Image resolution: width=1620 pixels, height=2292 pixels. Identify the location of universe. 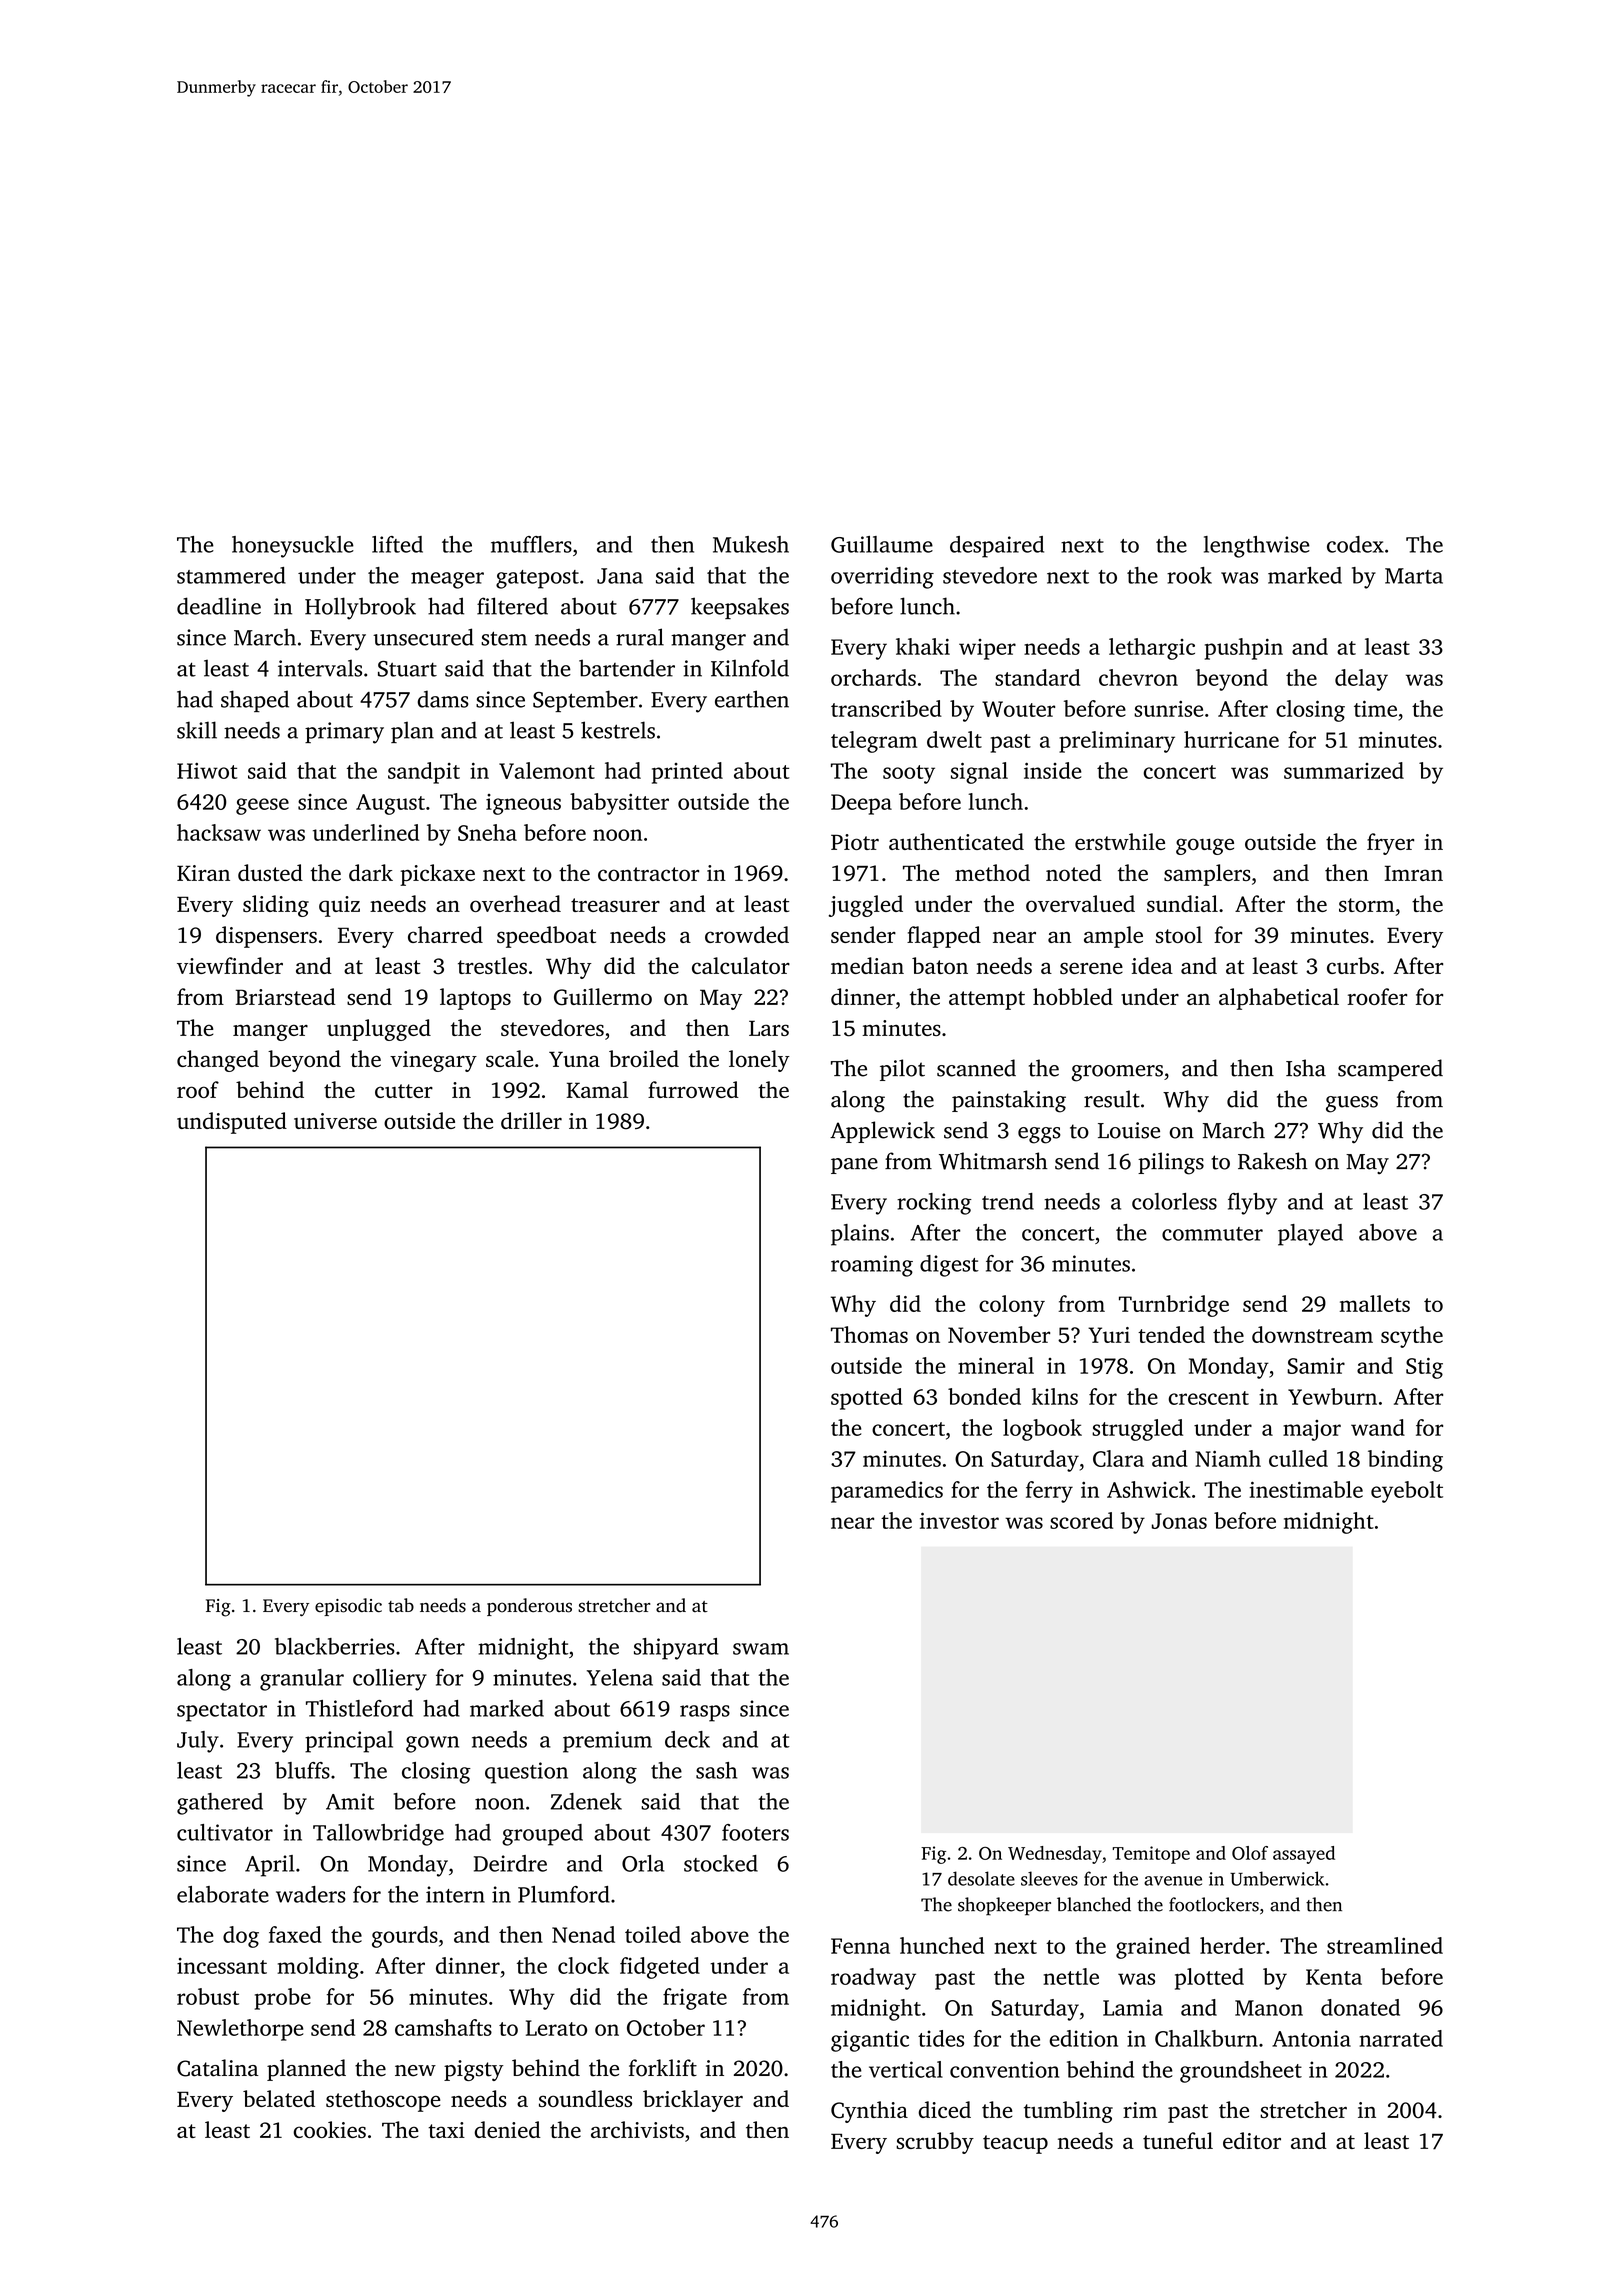
(335, 1121).
